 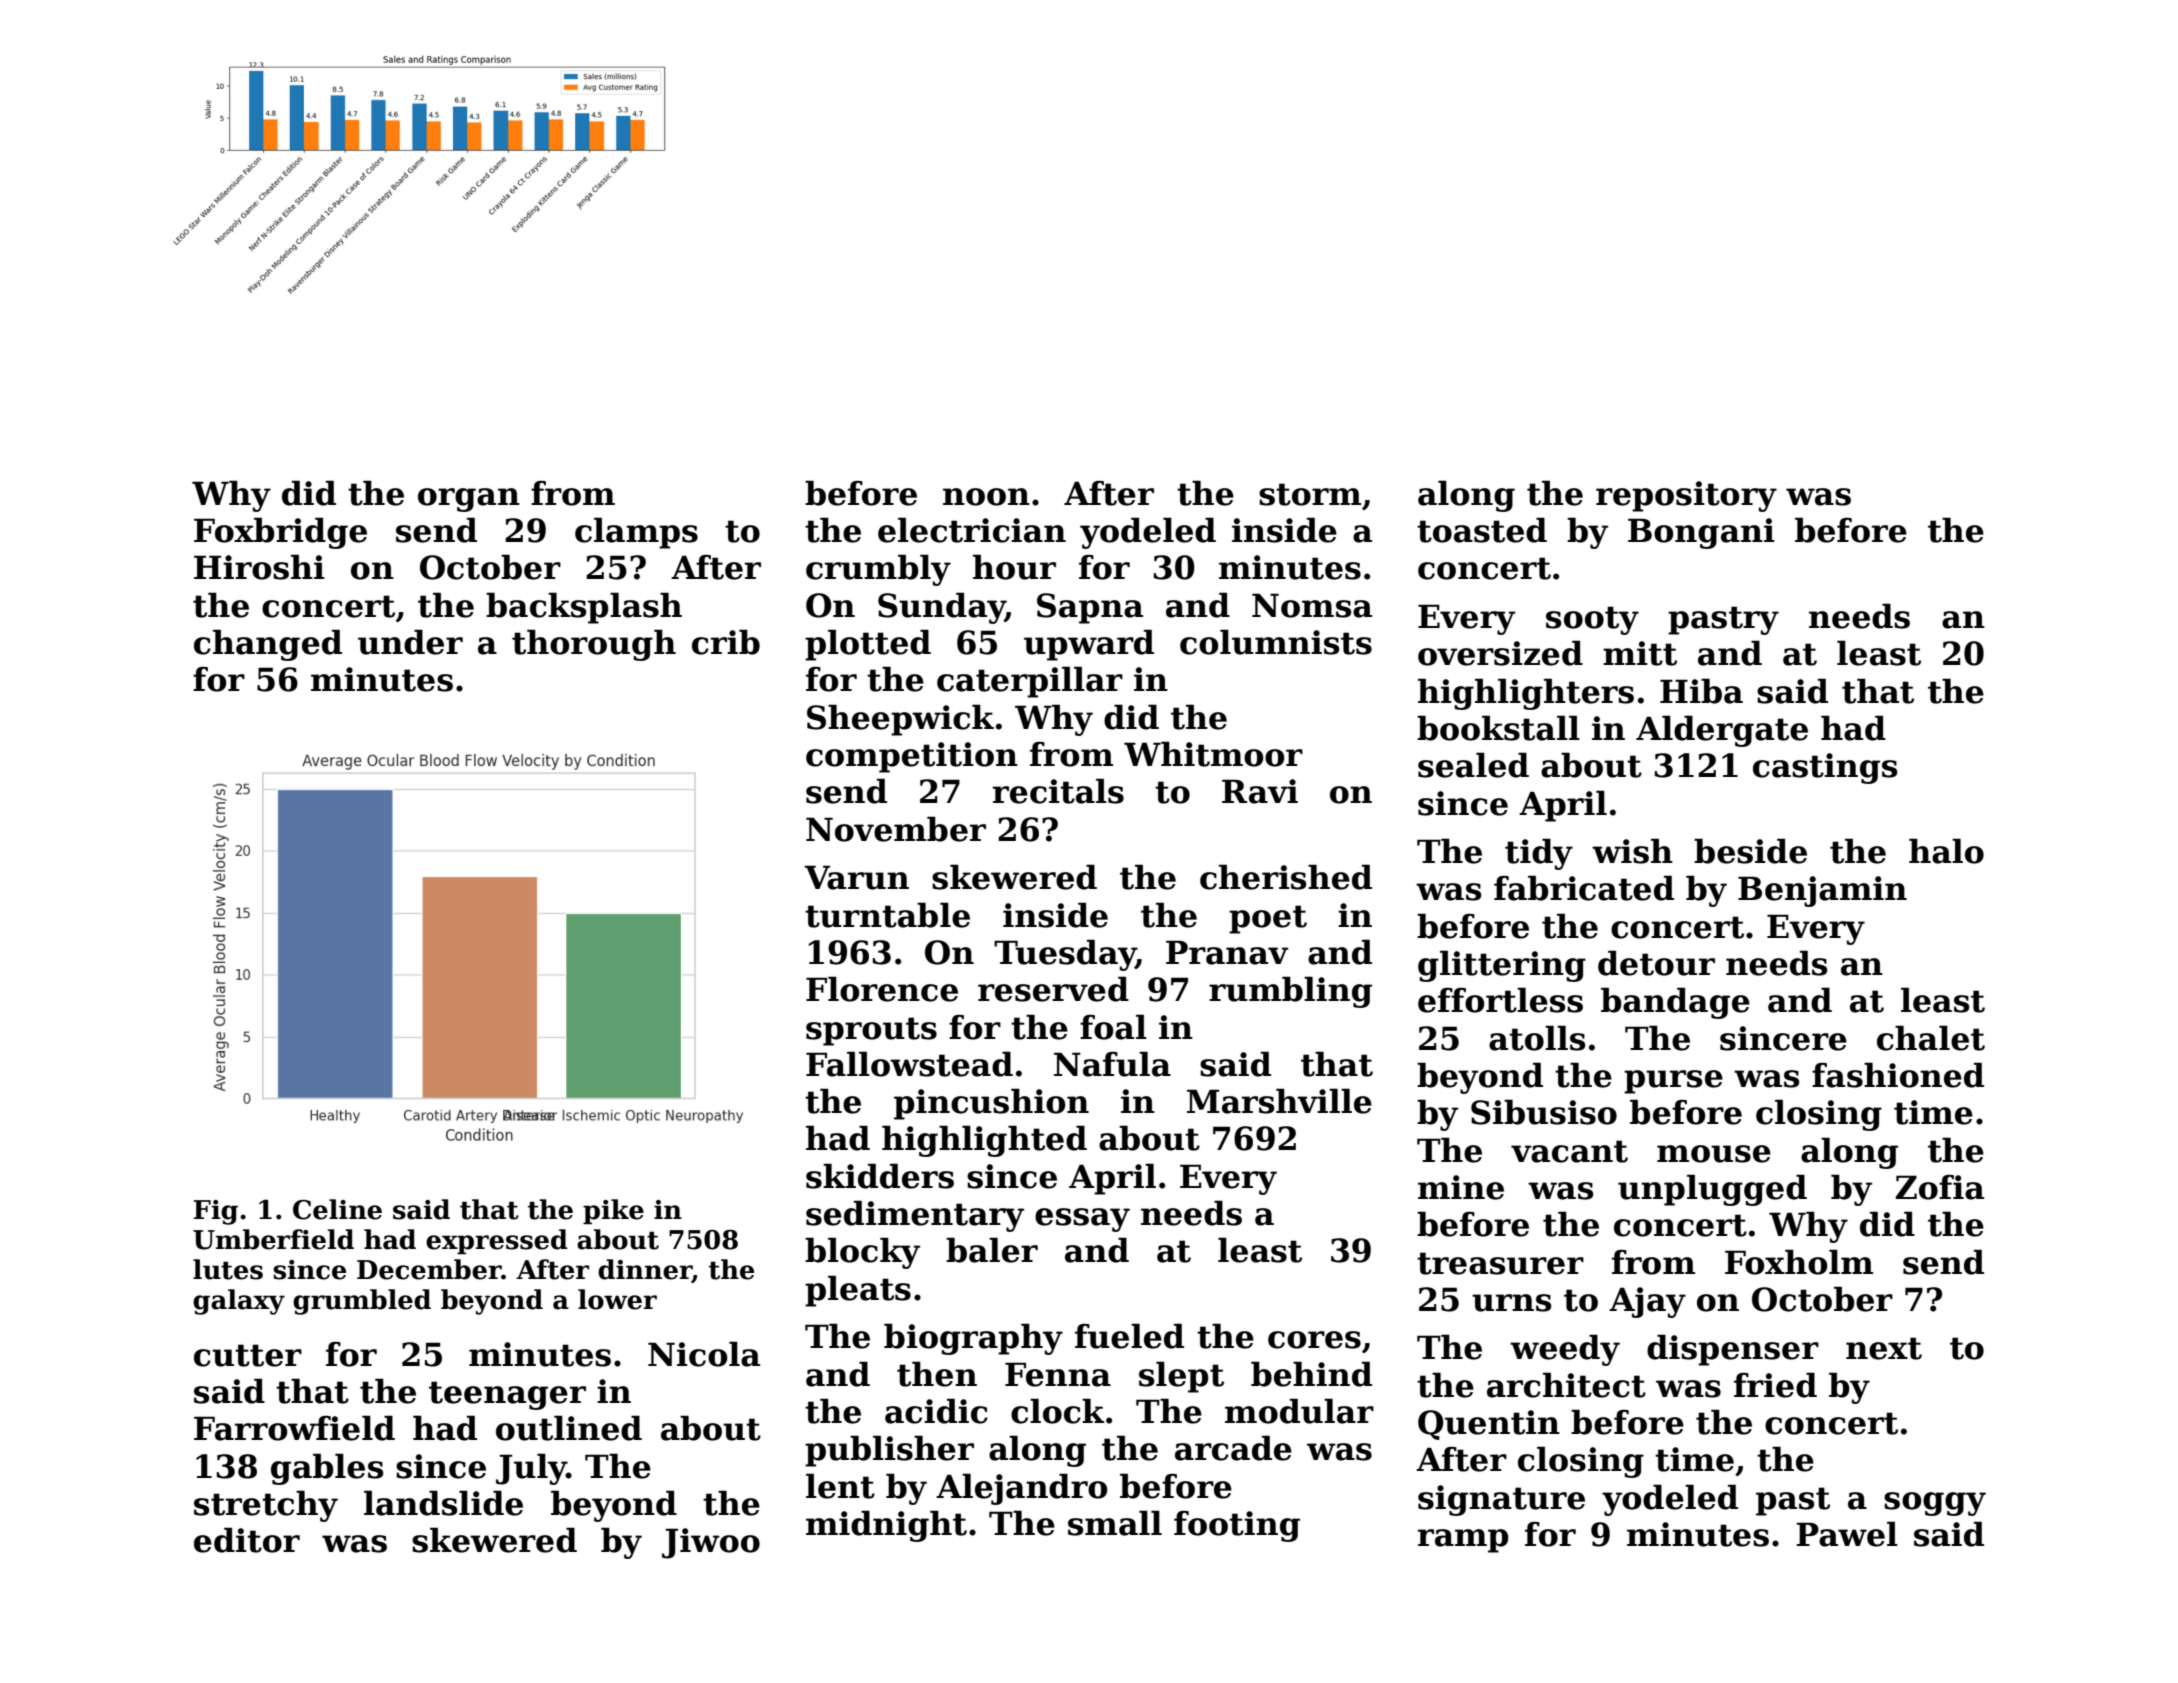 What do you see at coordinates (1701, 533) in the screenshot?
I see `Bongani` at bounding box center [1701, 533].
